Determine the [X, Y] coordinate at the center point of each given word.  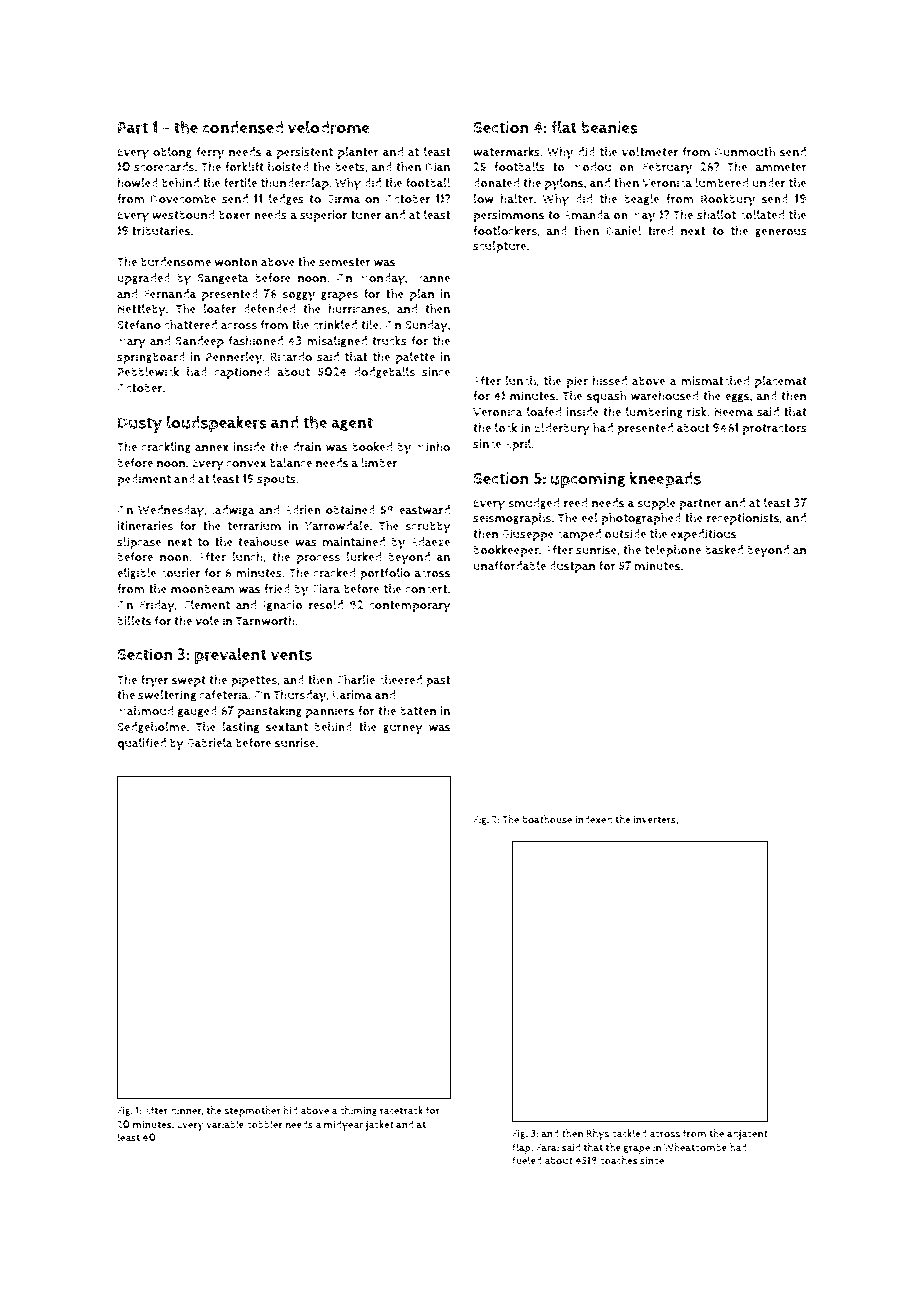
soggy [298, 296]
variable [225, 1124]
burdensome [176, 262]
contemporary [410, 607]
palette [415, 358]
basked [724, 550]
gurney [403, 729]
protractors [774, 430]
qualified [141, 744]
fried [277, 589]
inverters [654, 819]
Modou [592, 167]
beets [350, 167]
